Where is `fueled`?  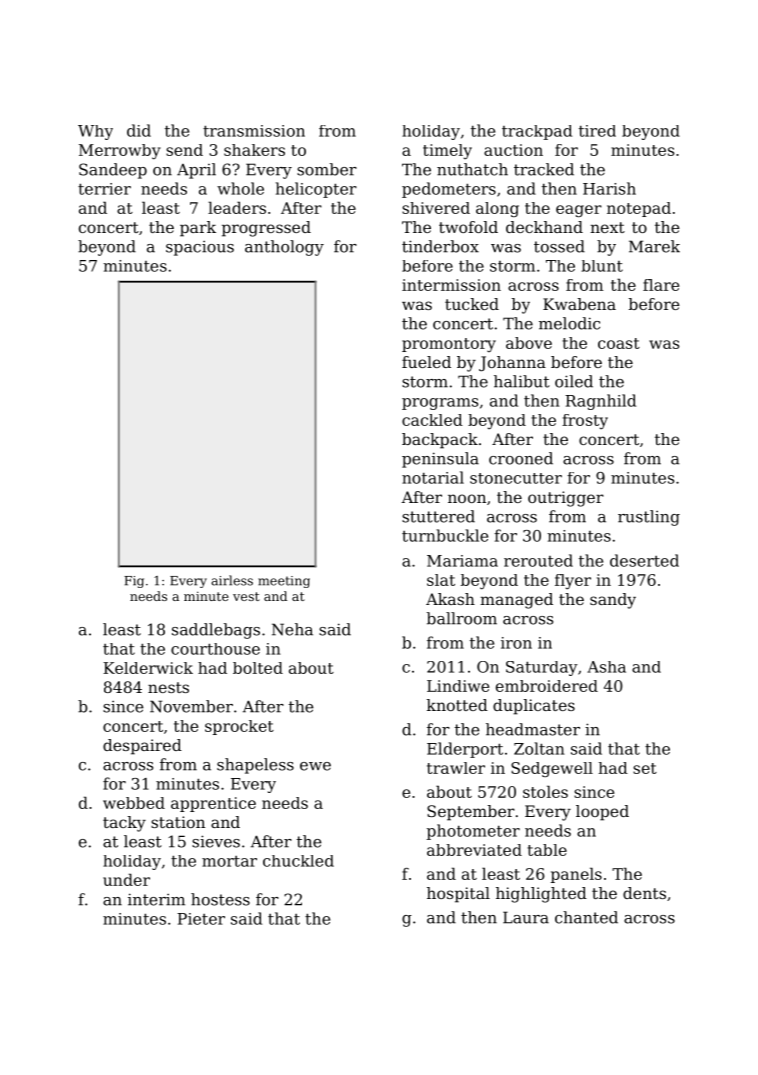 fueled is located at coordinates (426, 362).
